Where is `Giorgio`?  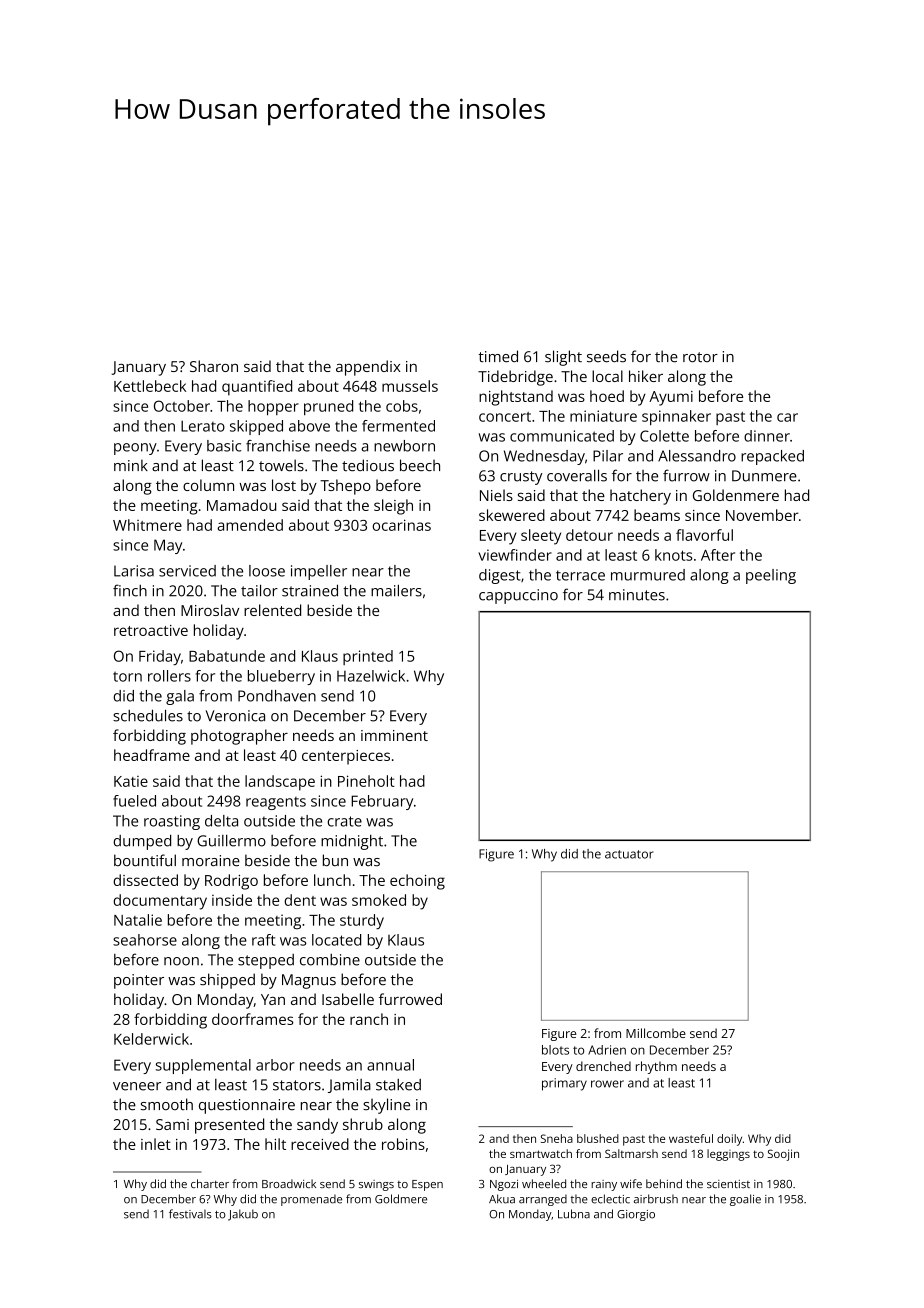
Giorgio is located at coordinates (636, 1215).
